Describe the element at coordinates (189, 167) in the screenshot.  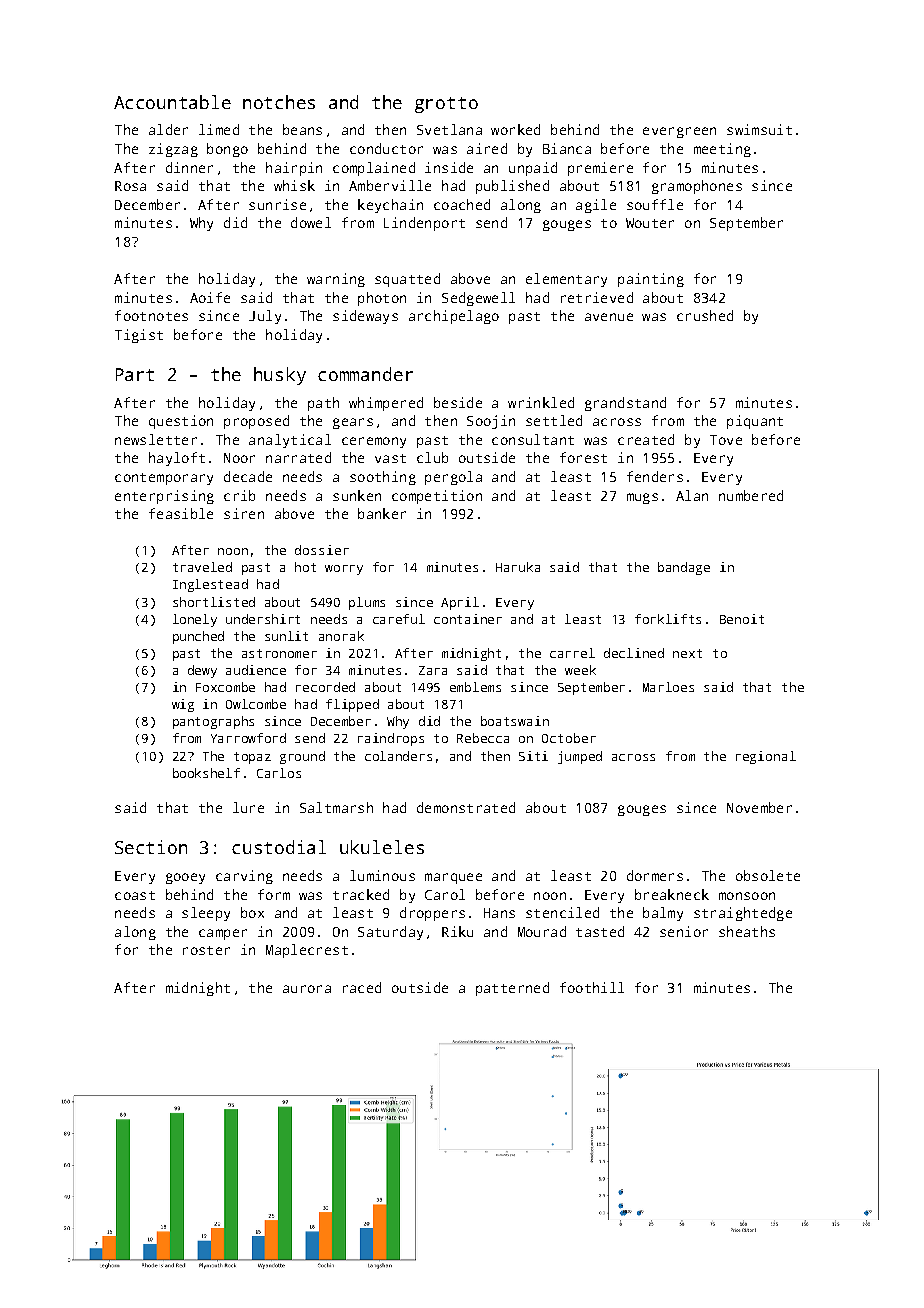
I see `dinner` at that location.
